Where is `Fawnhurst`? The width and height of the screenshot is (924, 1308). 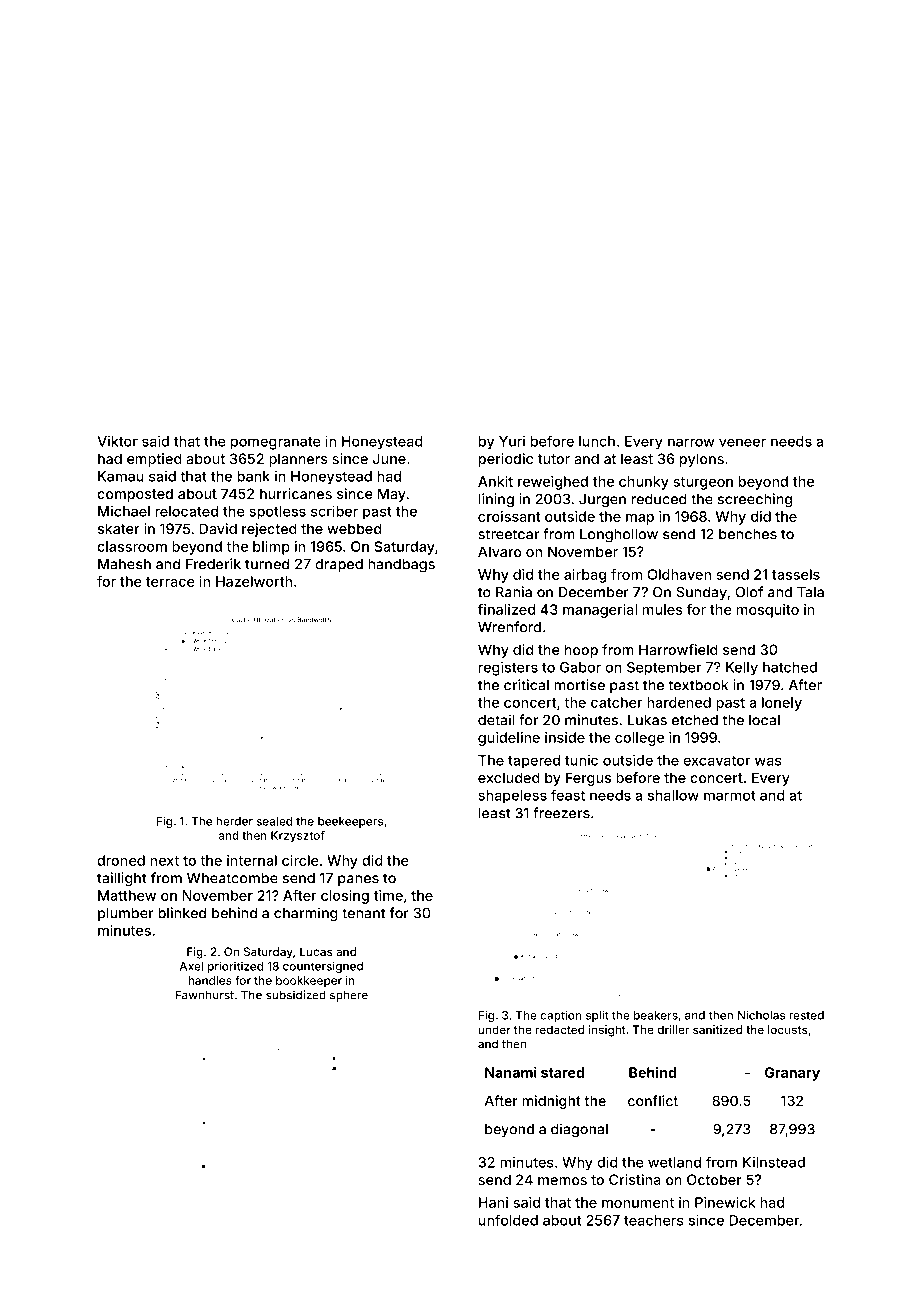 Fawnhurst is located at coordinates (205, 995).
